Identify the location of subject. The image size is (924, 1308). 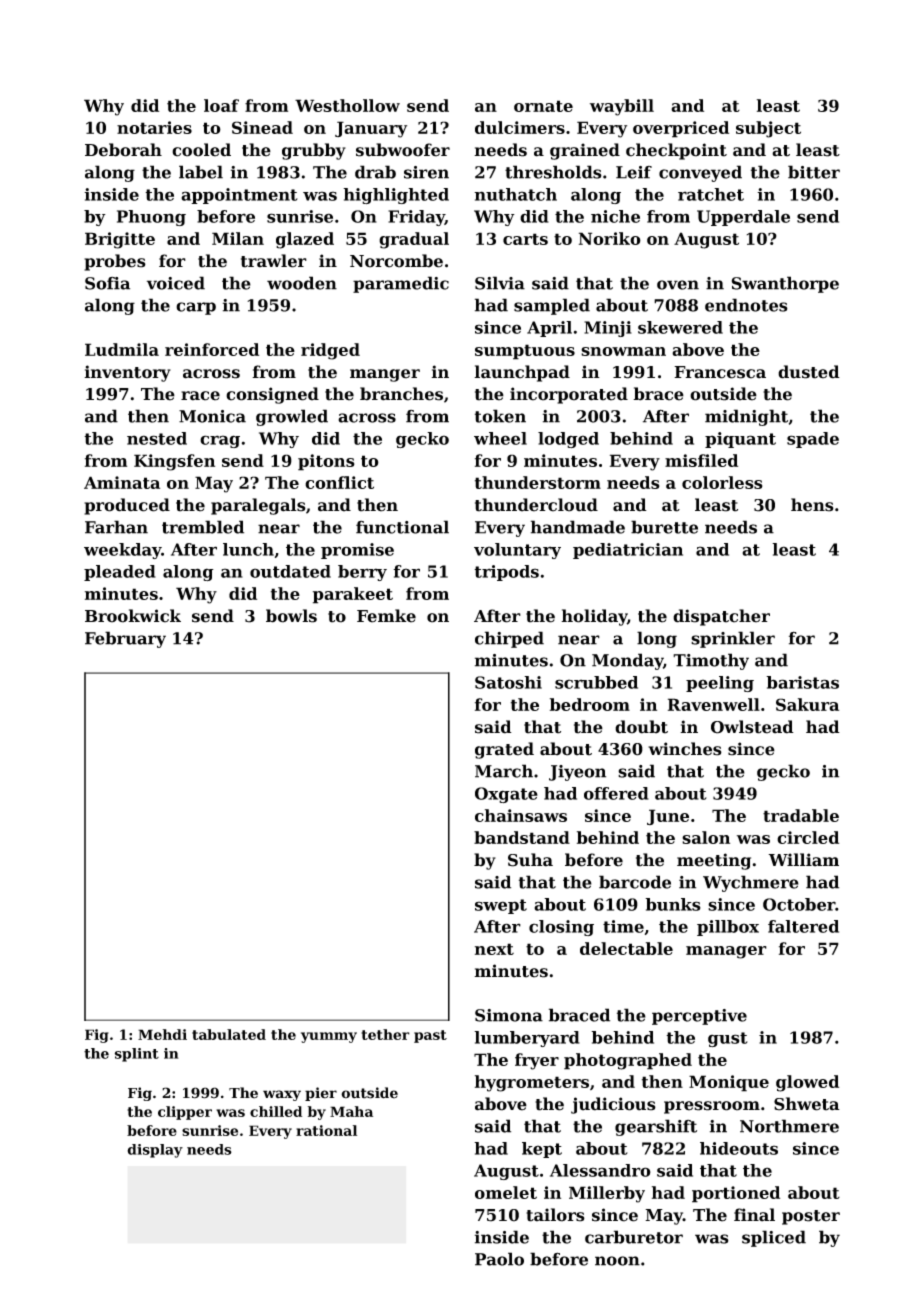
(768, 129).
